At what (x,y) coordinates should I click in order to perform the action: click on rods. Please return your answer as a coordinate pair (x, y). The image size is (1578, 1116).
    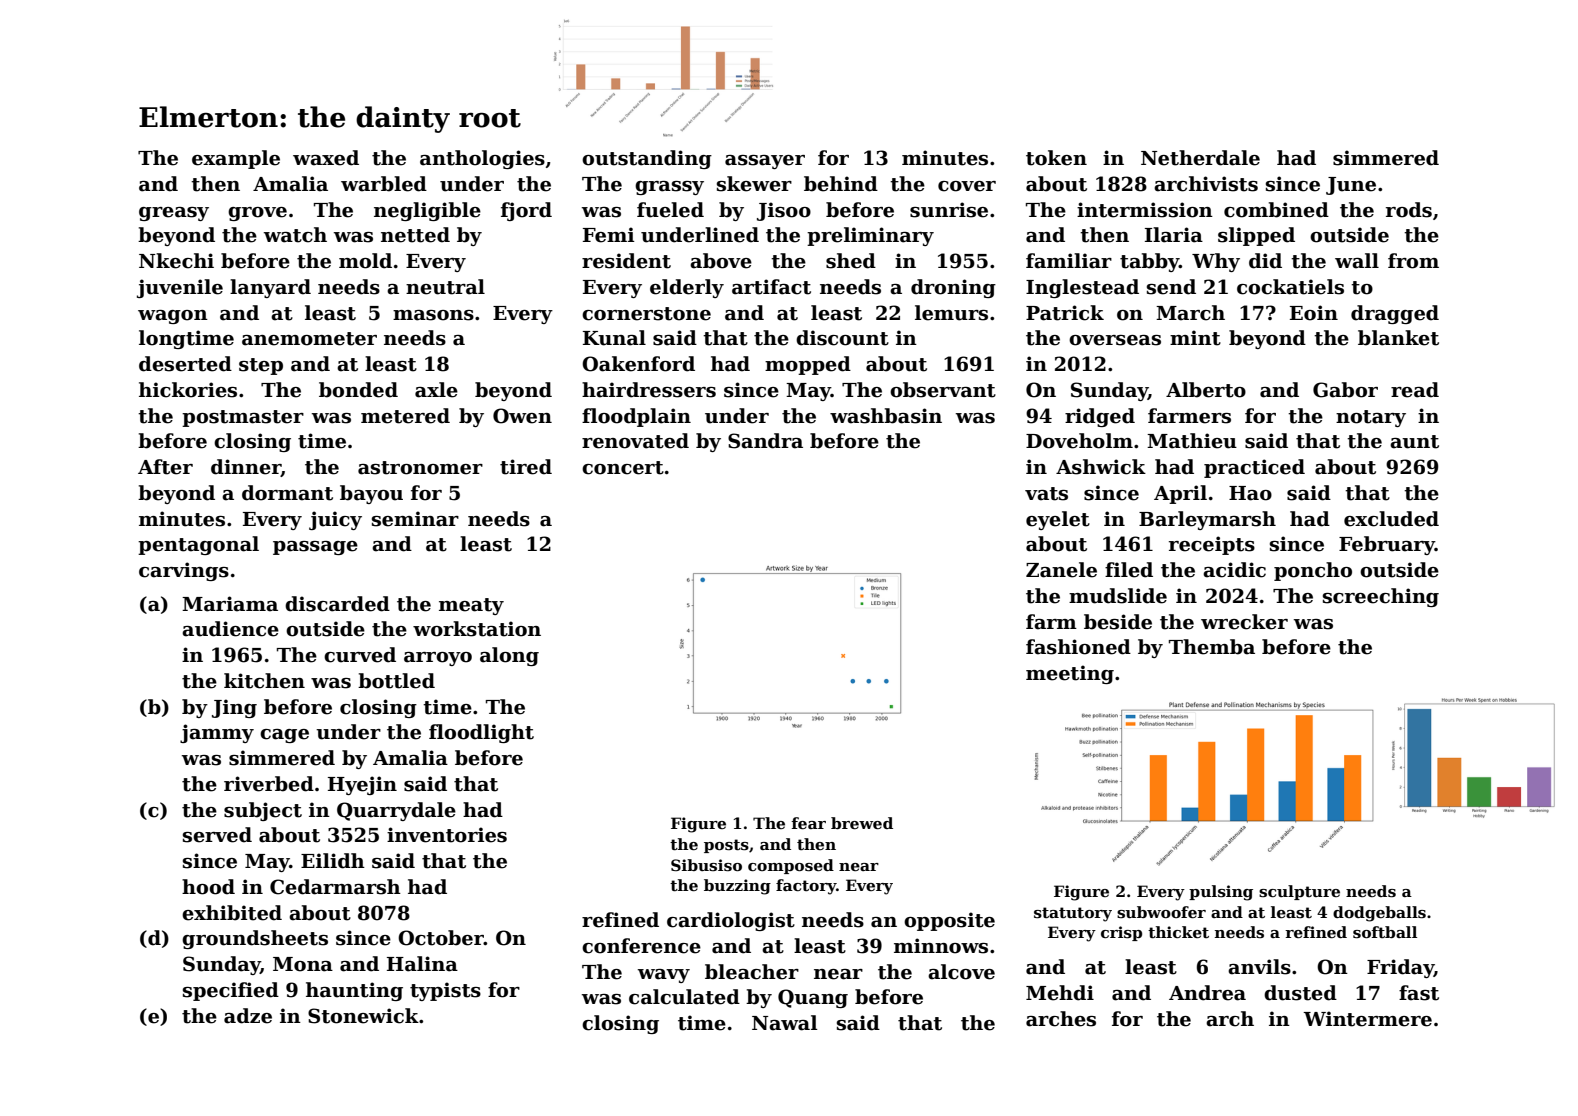
    Looking at the image, I should click on (1409, 210).
